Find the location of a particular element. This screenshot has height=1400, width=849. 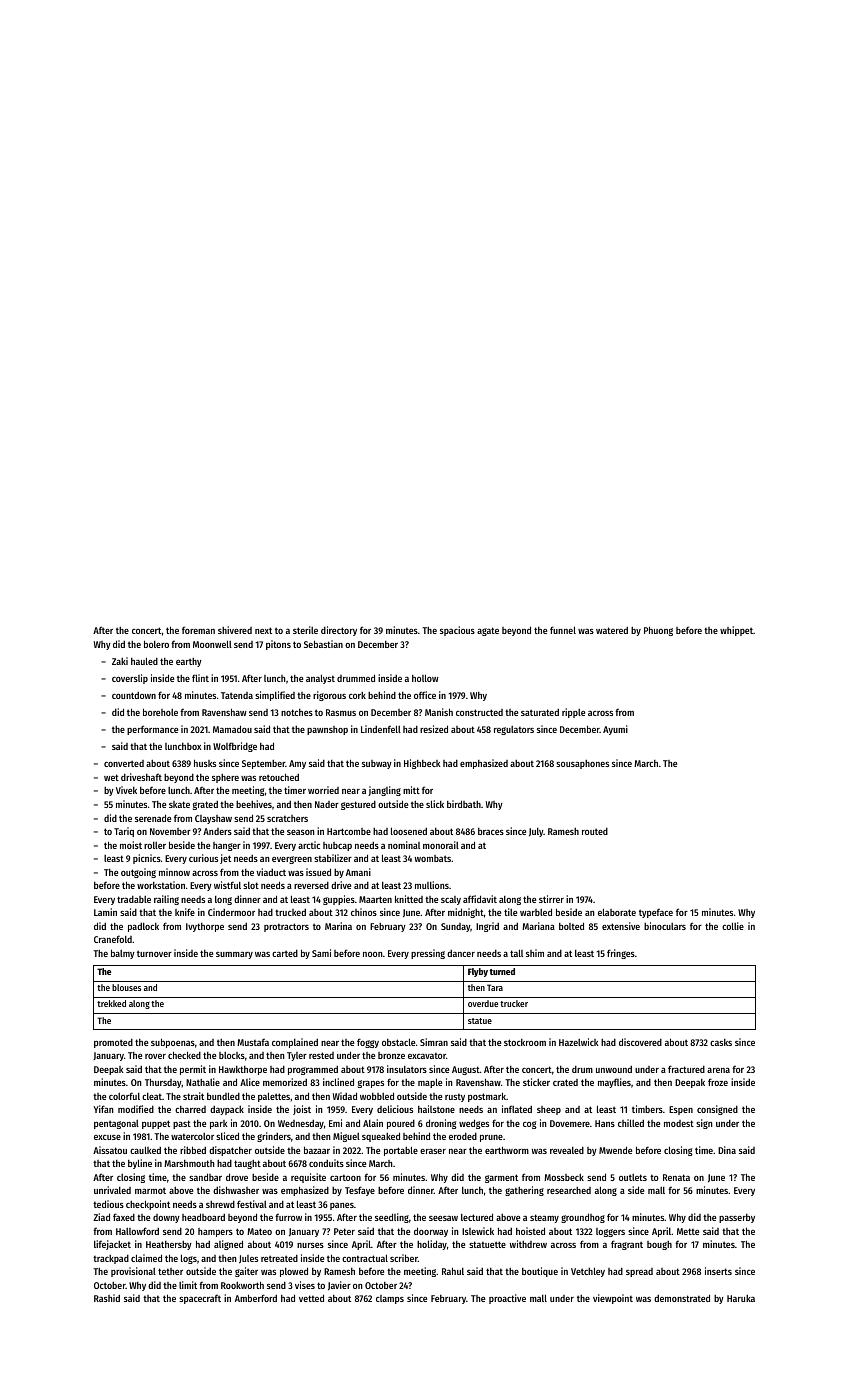

discovered is located at coordinates (640, 1042).
